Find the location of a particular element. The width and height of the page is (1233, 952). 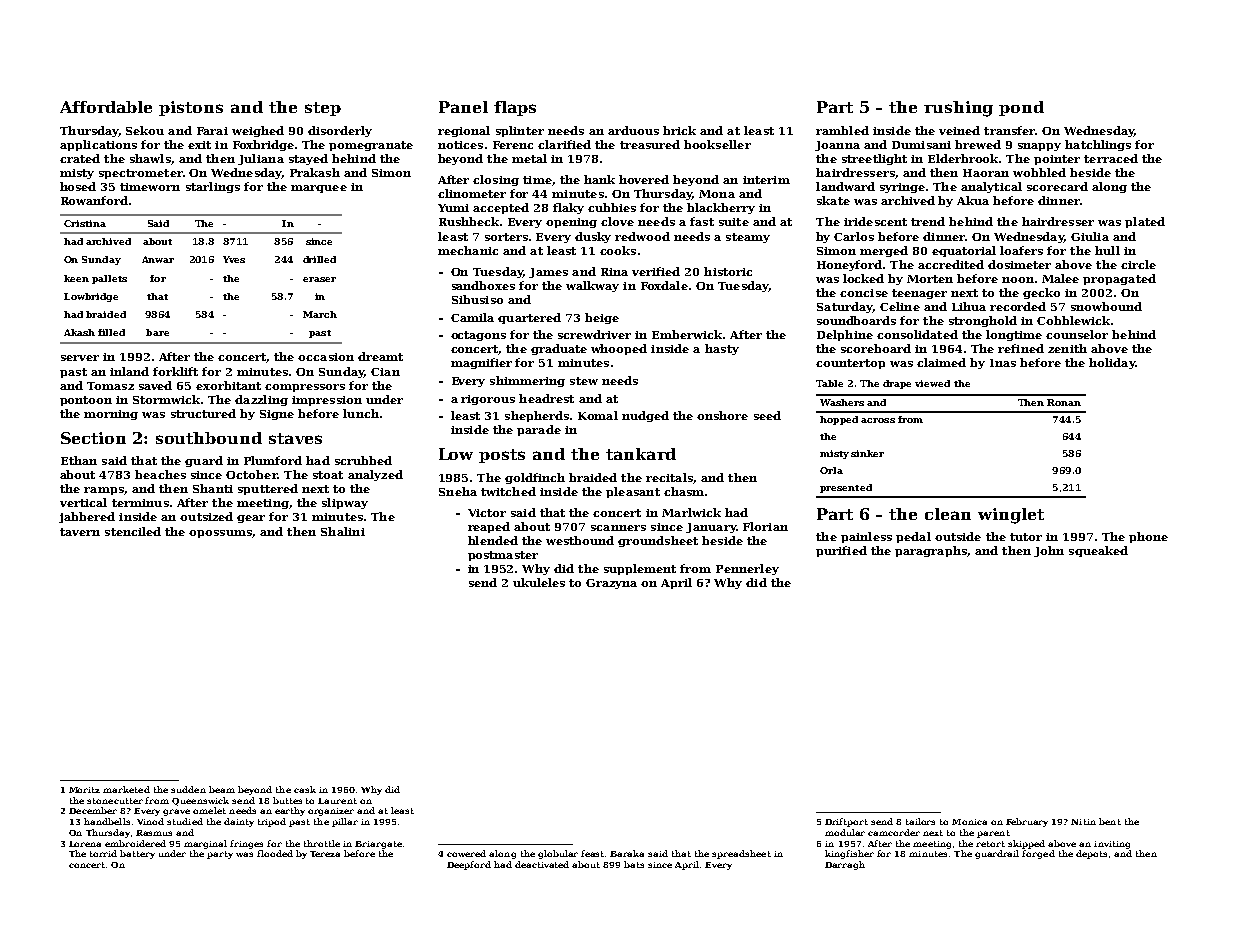

keen is located at coordinates (76, 278).
